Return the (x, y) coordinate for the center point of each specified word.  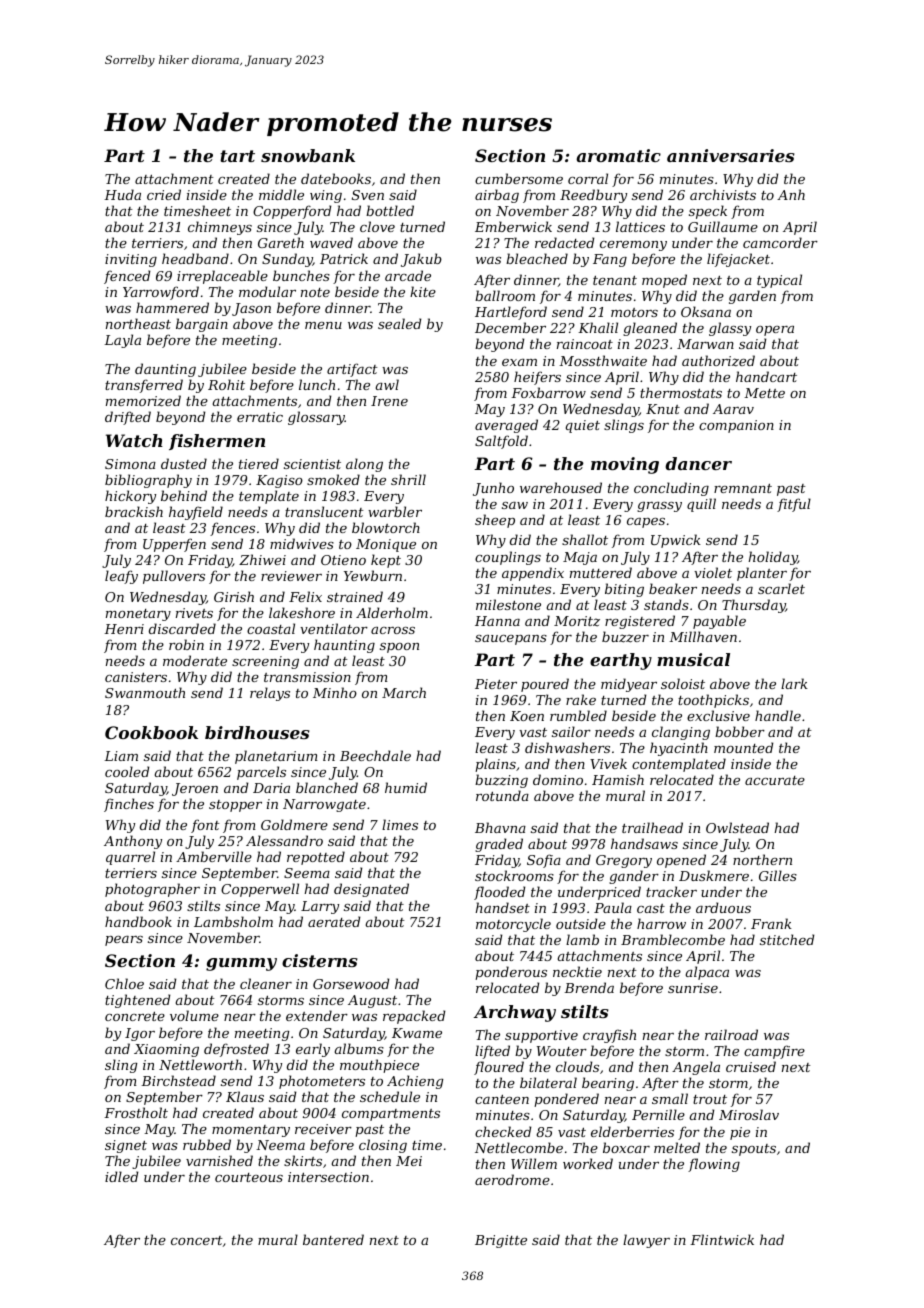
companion (736, 426)
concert (197, 1240)
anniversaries (730, 155)
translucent (324, 511)
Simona (130, 464)
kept (386, 561)
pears (124, 941)
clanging (681, 733)
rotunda (502, 795)
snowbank (308, 155)
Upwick (676, 541)
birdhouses (257, 732)
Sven (368, 195)
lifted (492, 1052)
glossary (316, 418)
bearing (608, 1084)
